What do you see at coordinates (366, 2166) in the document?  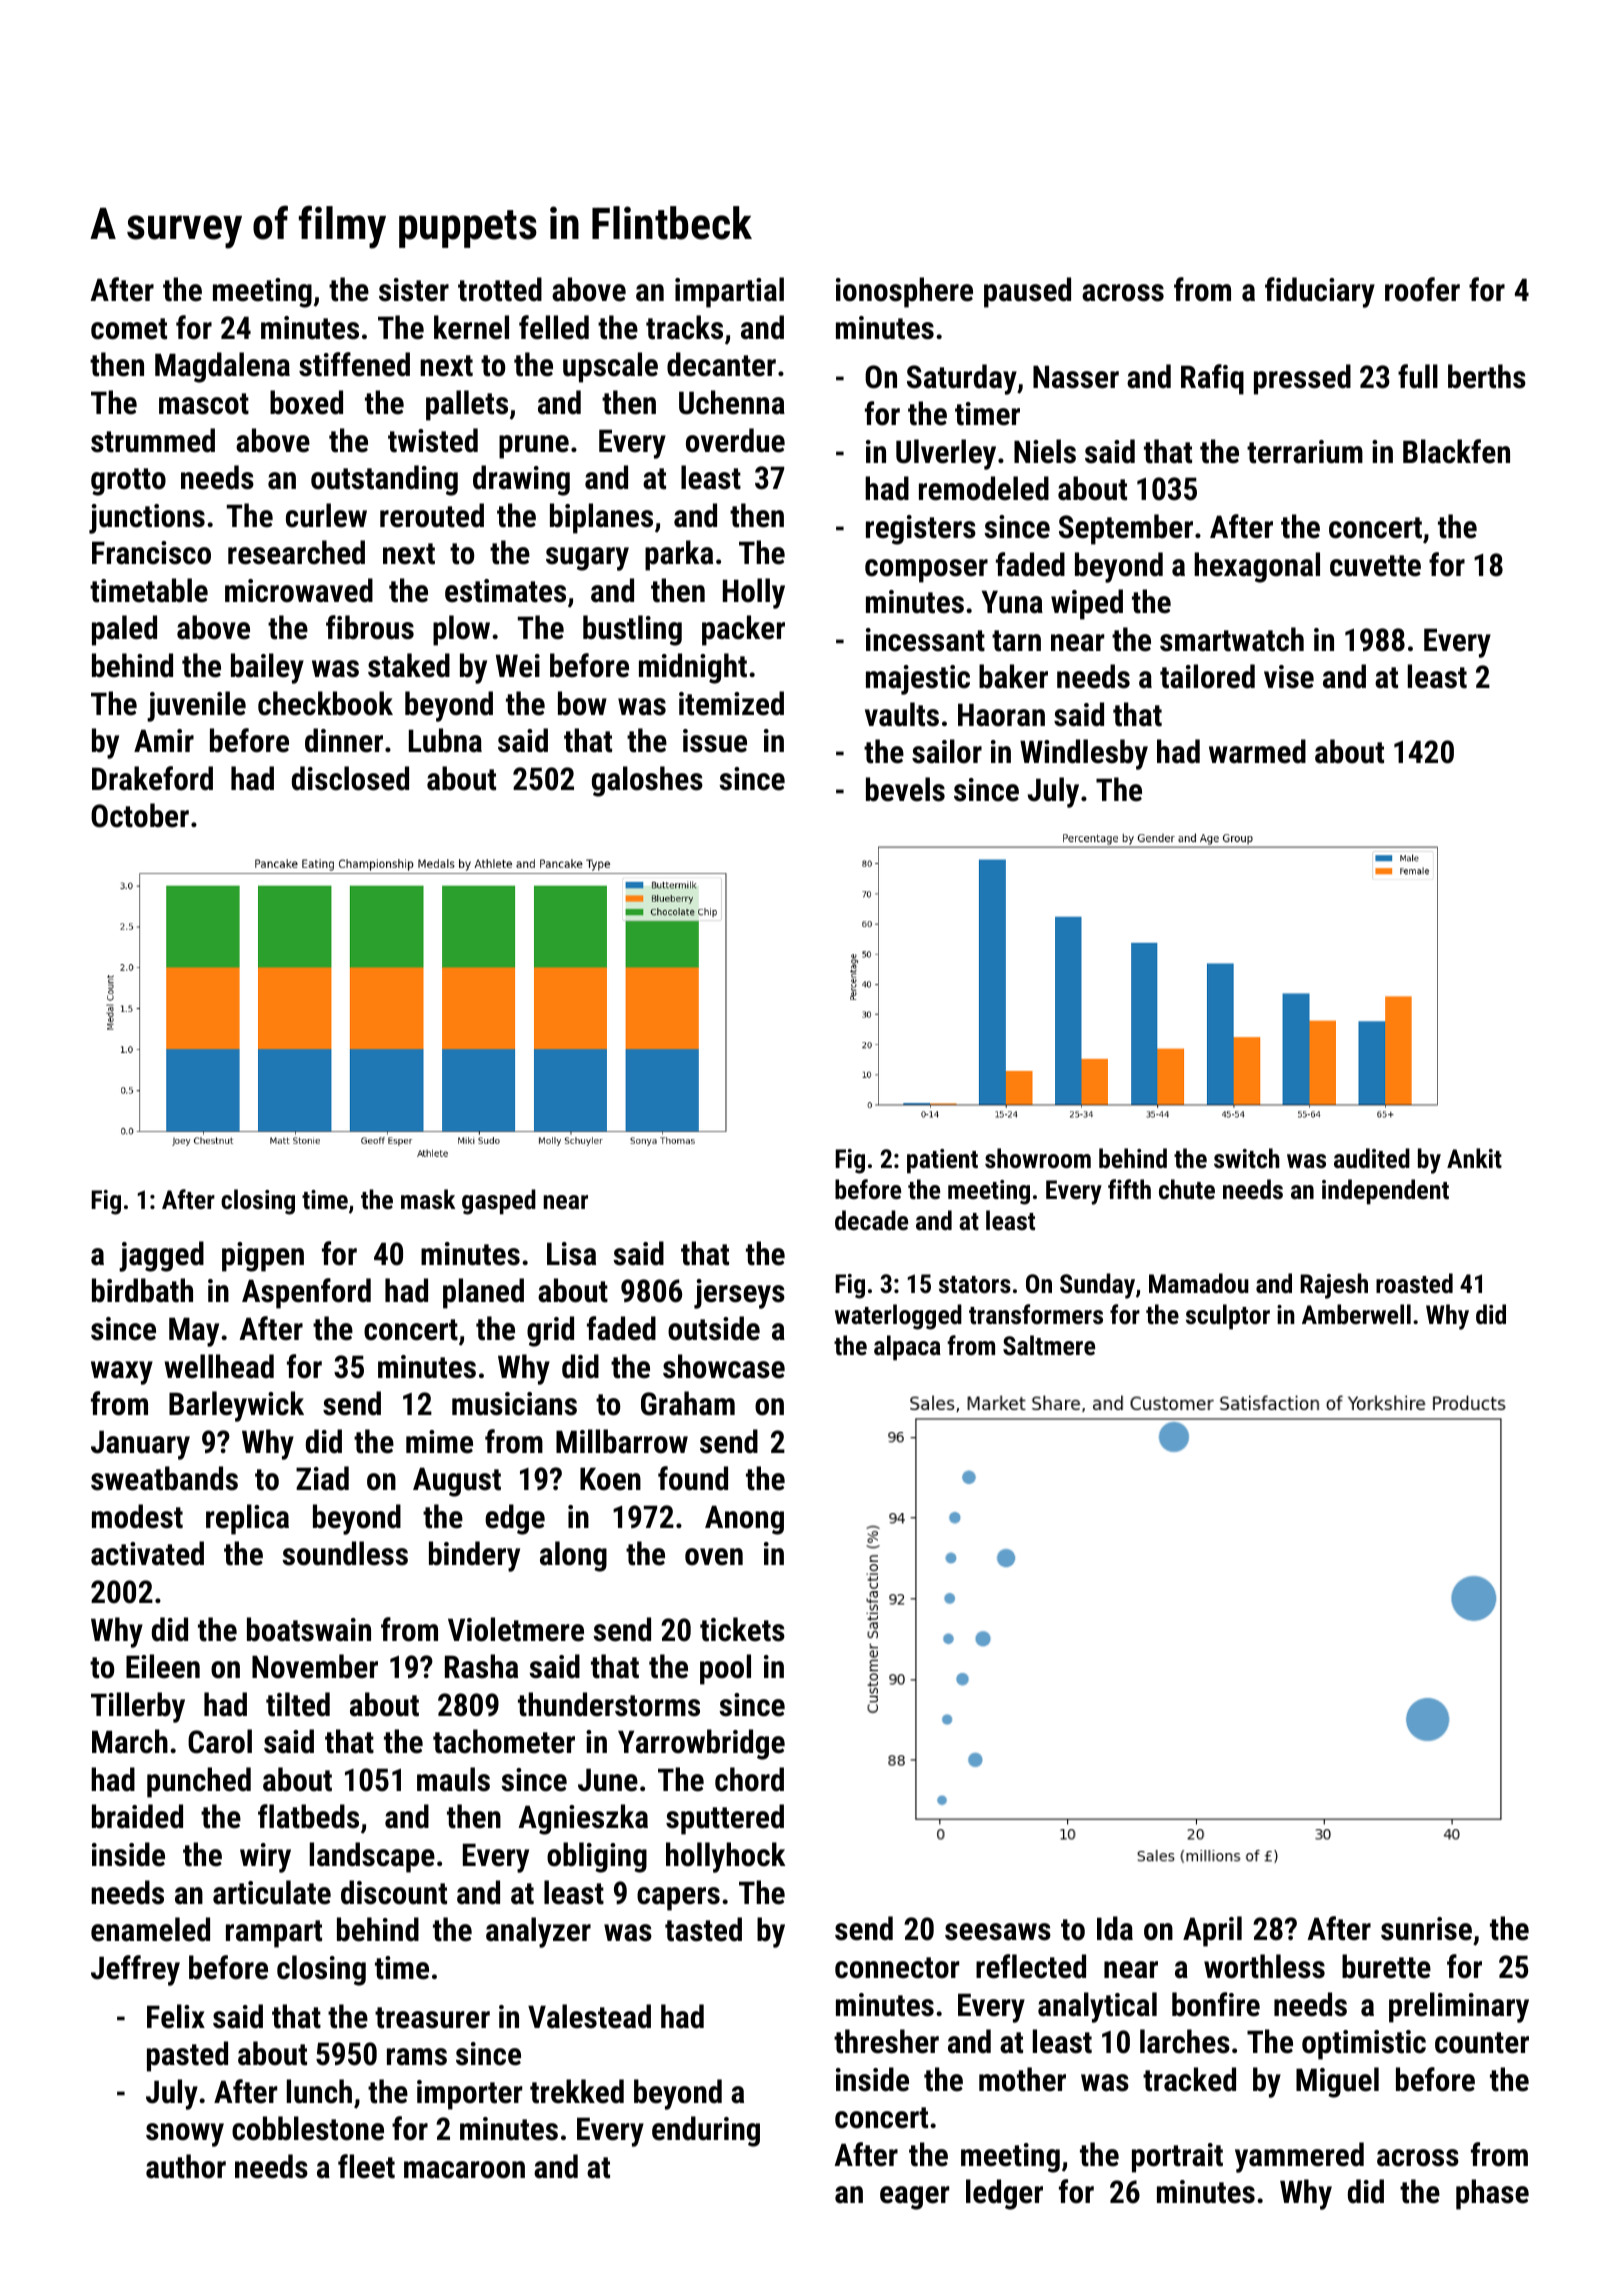 I see `fleet` at bounding box center [366, 2166].
